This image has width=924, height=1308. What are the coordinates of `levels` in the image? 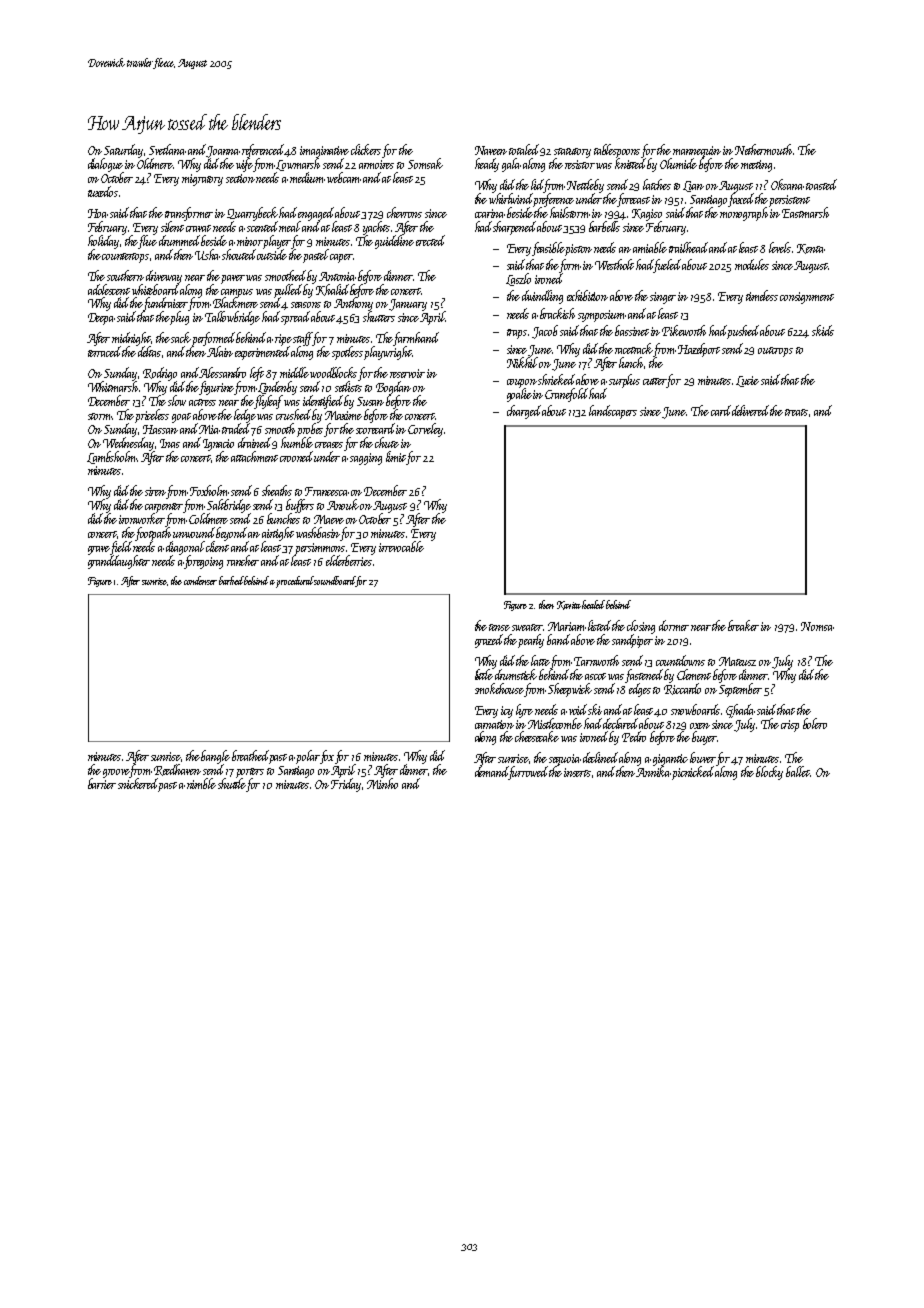 It's located at (780, 247).
